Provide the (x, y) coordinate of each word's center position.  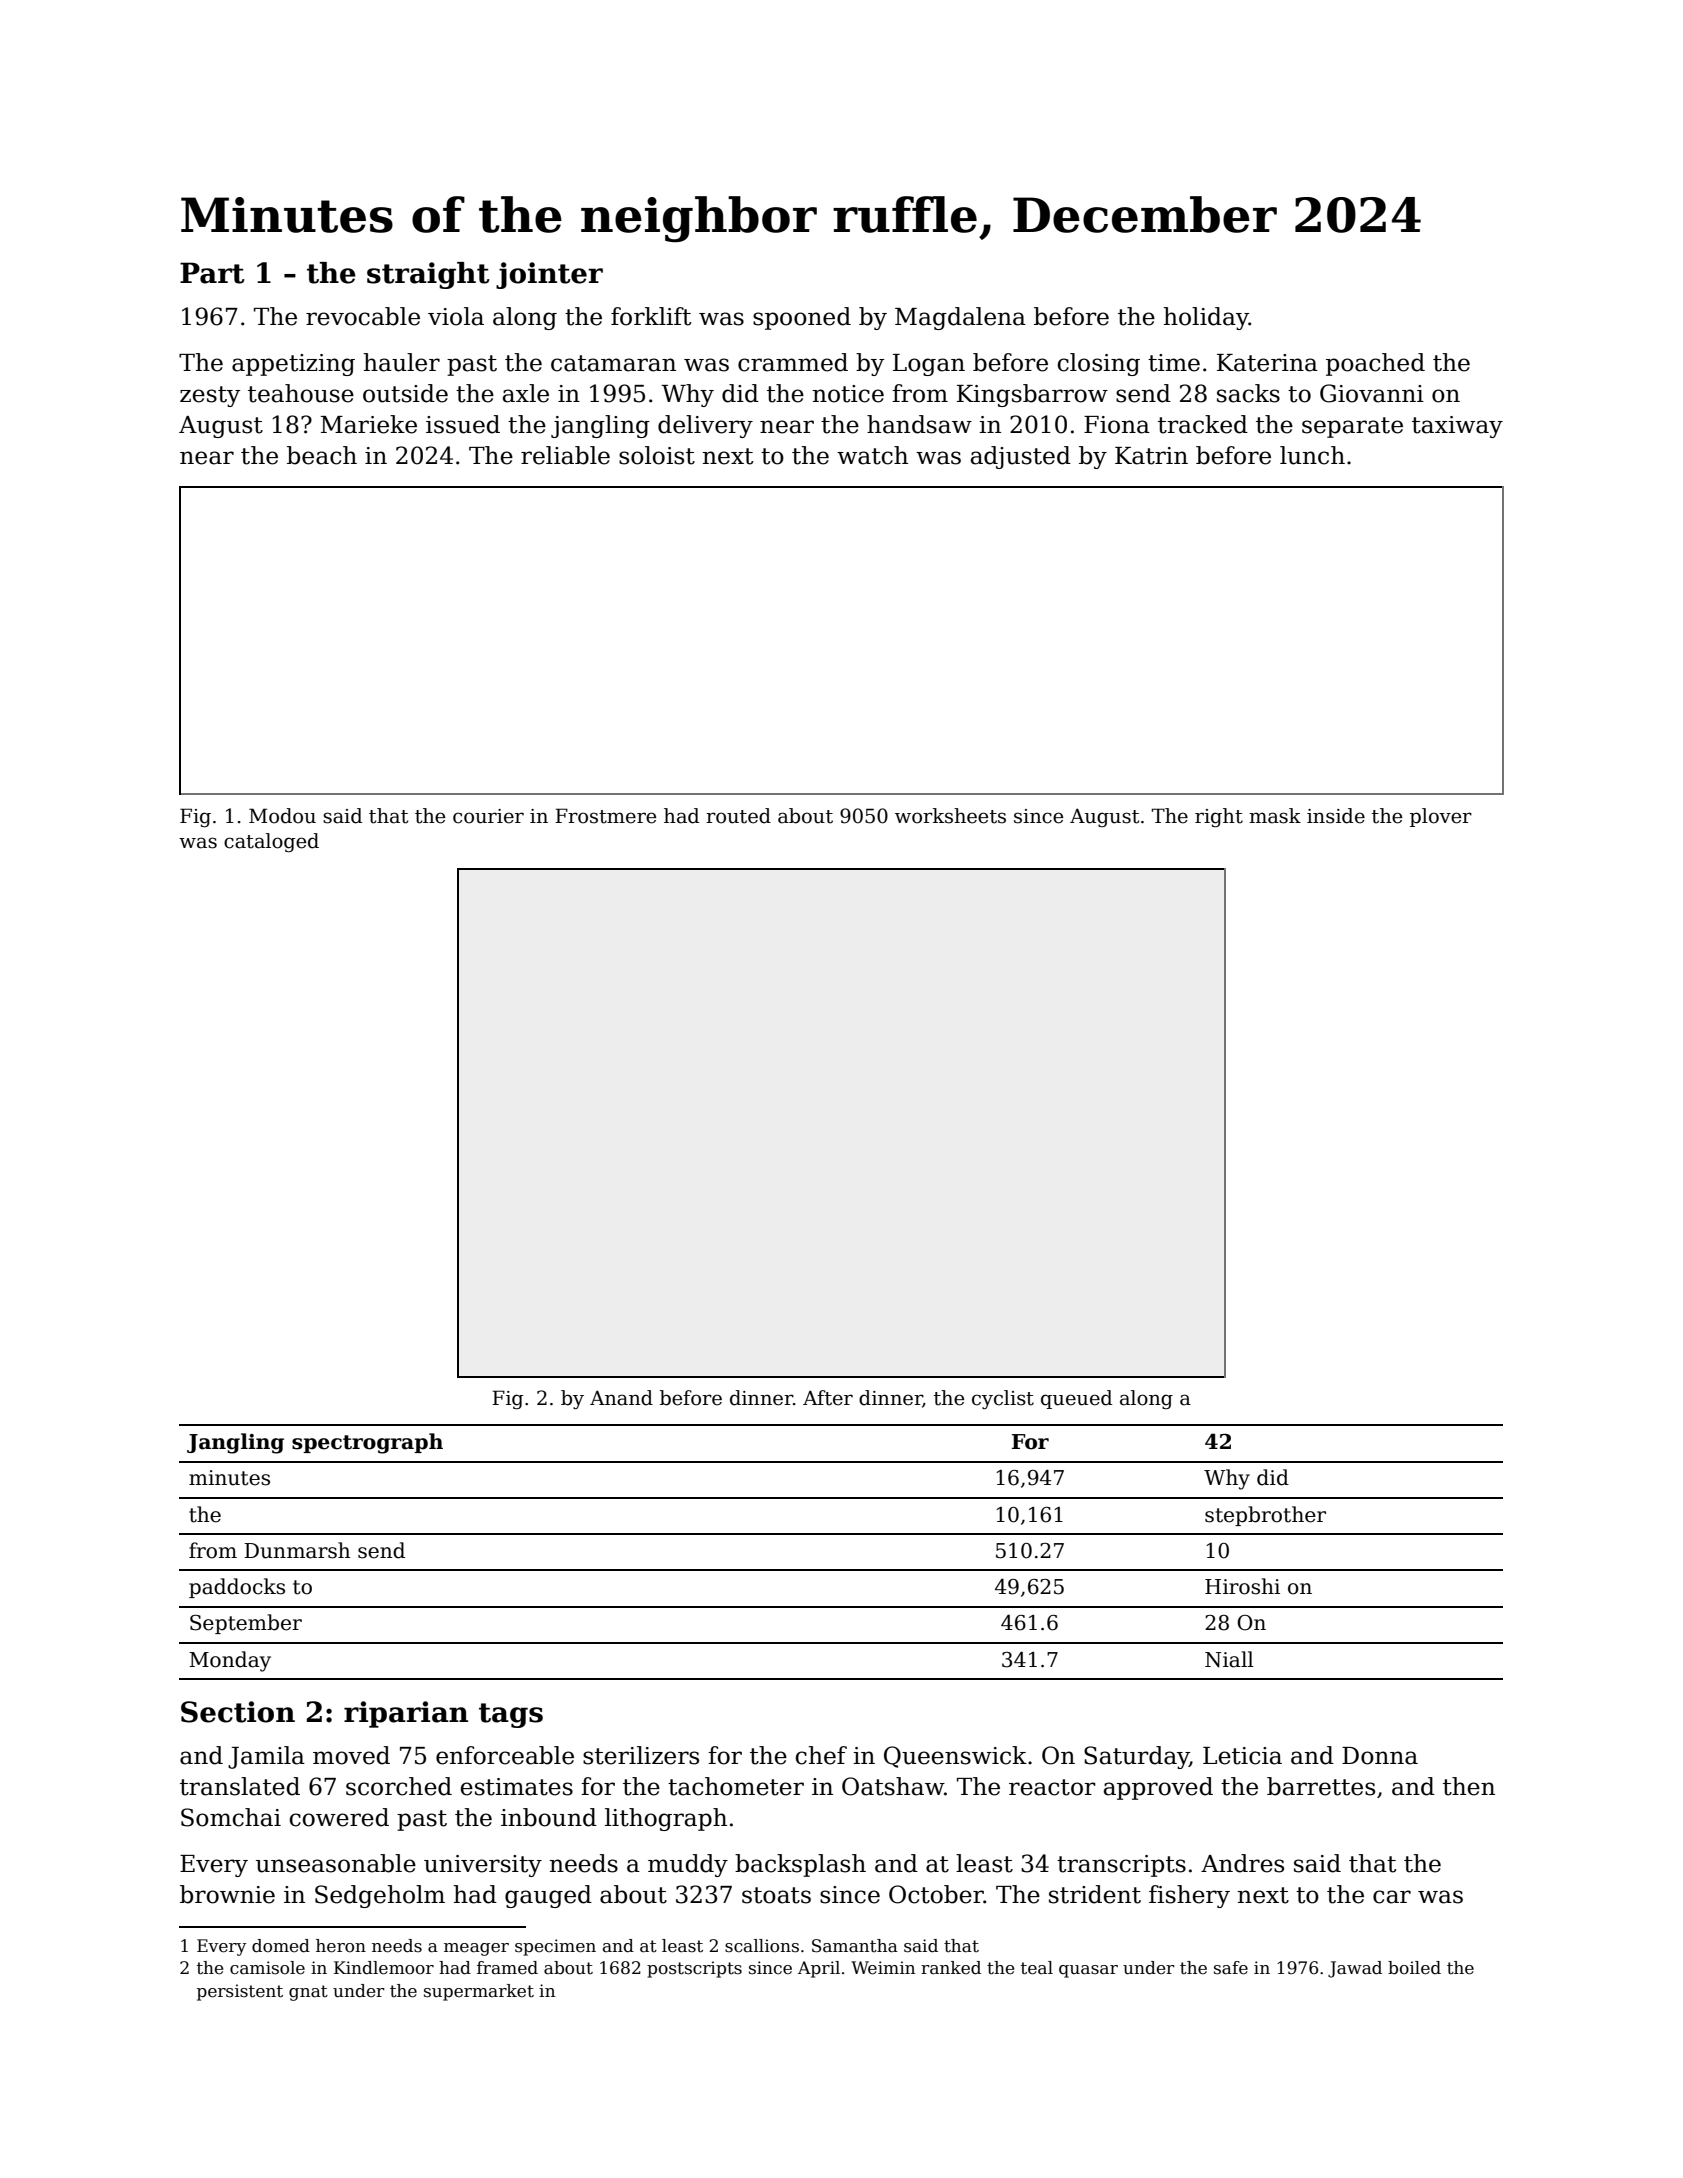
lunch (1312, 455)
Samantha (855, 1946)
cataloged (271, 842)
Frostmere (605, 816)
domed (281, 1946)
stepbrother (1265, 1516)
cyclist (1003, 1399)
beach (322, 455)
